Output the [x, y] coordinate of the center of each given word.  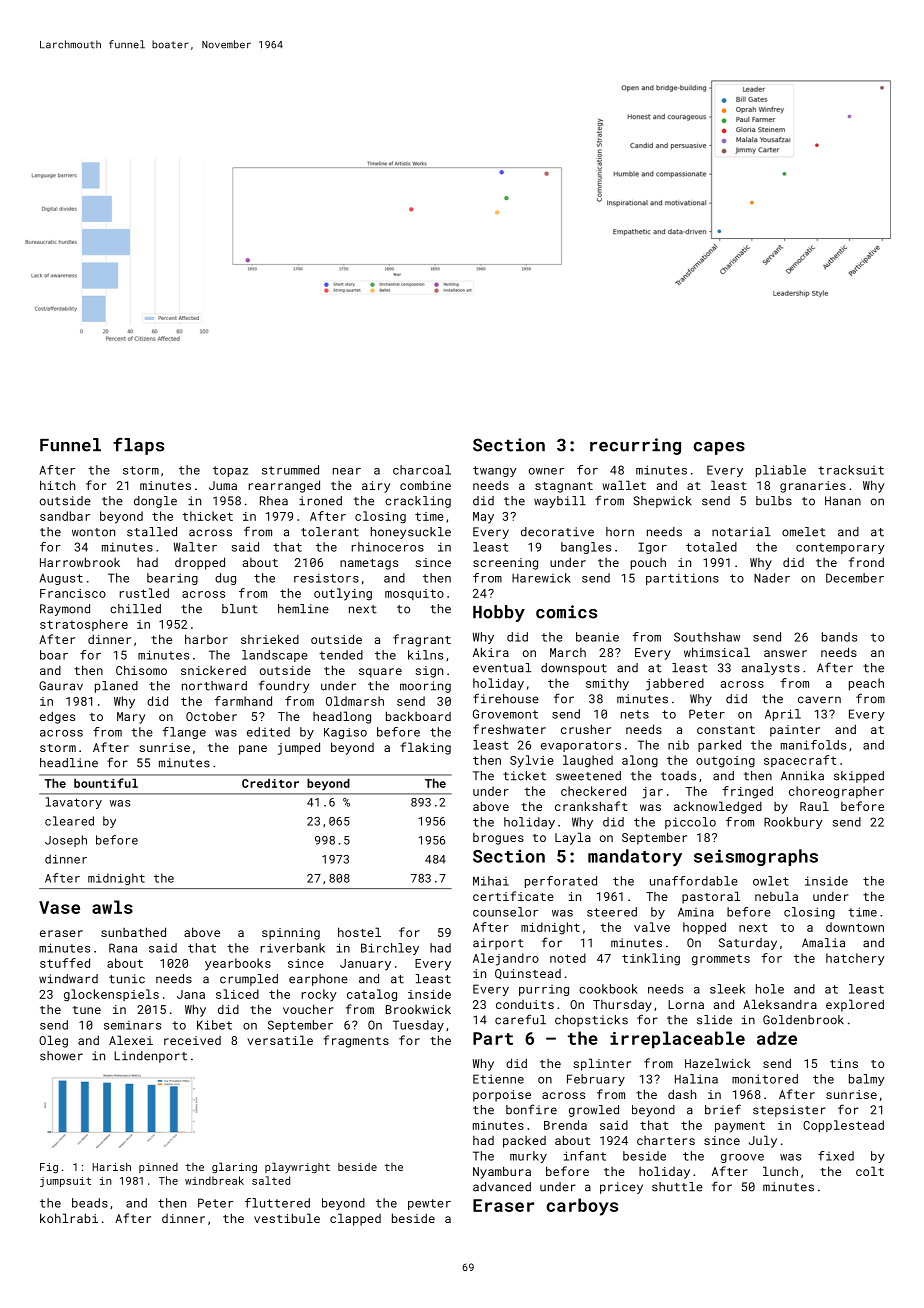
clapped [355, 1219]
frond [866, 562]
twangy [495, 471]
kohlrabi [69, 1218]
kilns [425, 655]
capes [719, 448]
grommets [721, 960]
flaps [138, 446]
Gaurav [61, 686]
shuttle [677, 1187]
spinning [291, 934]
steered [612, 912]
